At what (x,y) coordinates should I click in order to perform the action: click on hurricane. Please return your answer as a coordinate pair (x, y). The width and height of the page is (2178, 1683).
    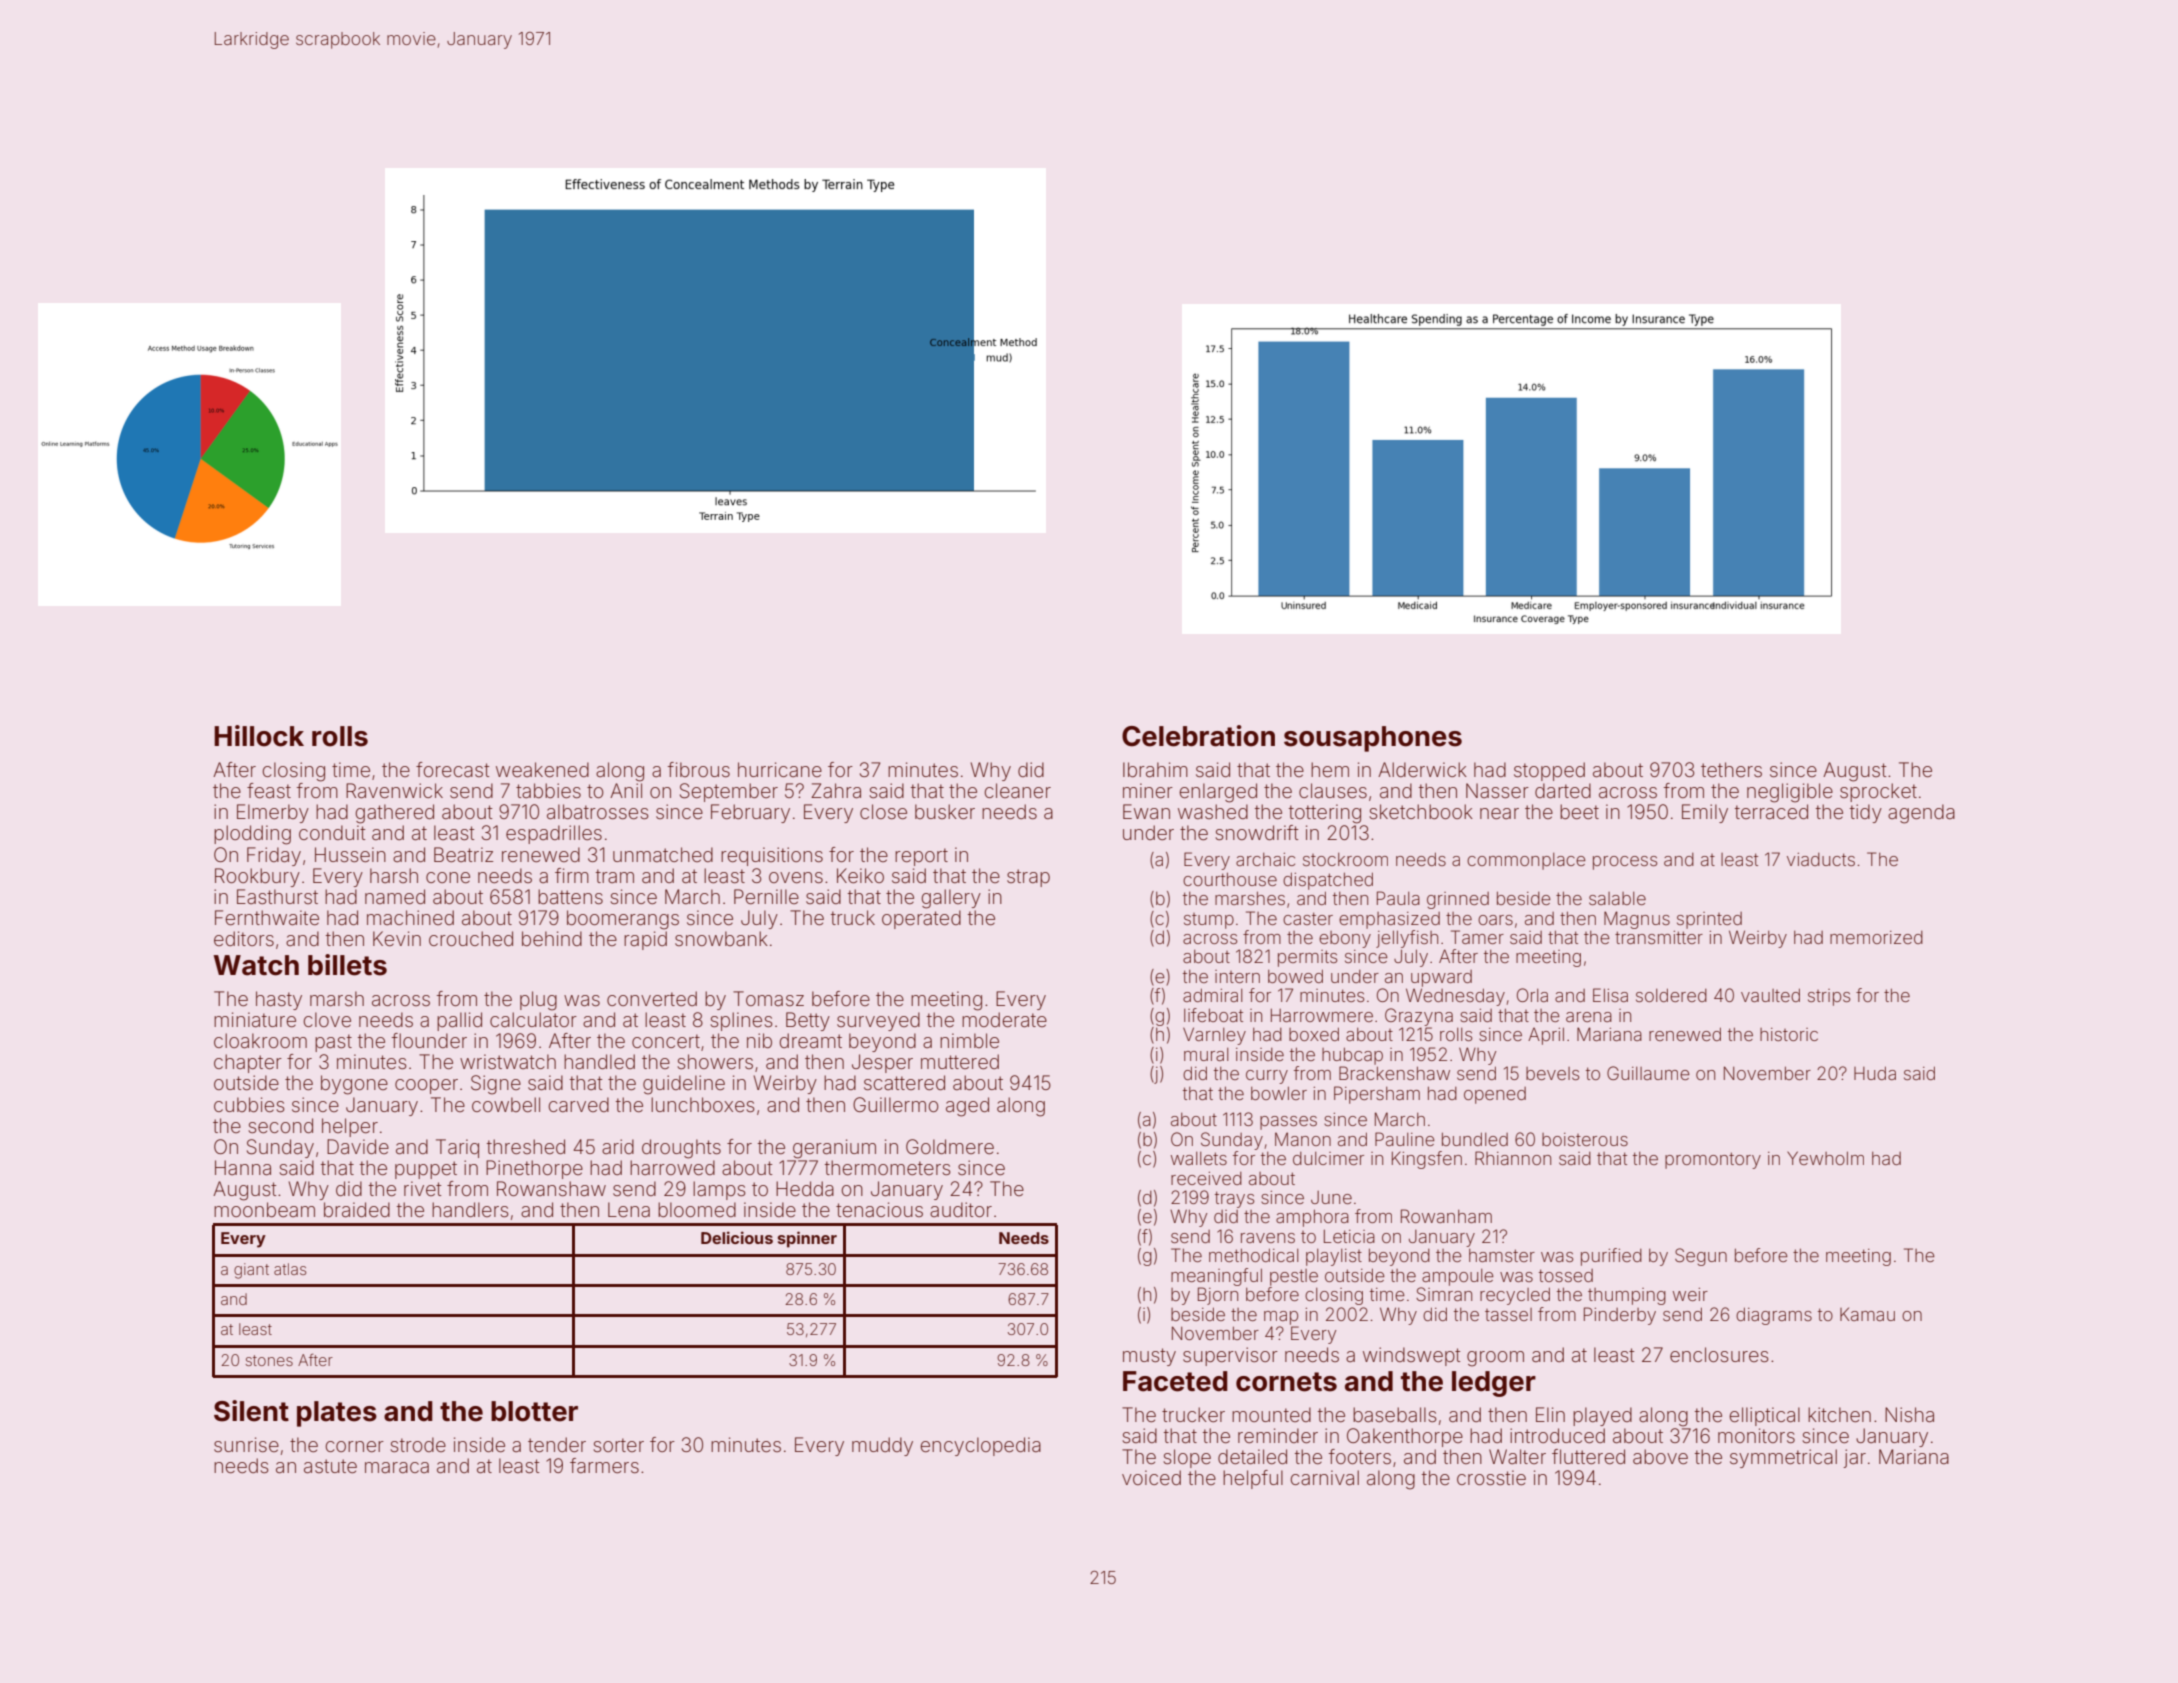
    Looking at the image, I should click on (780, 769).
